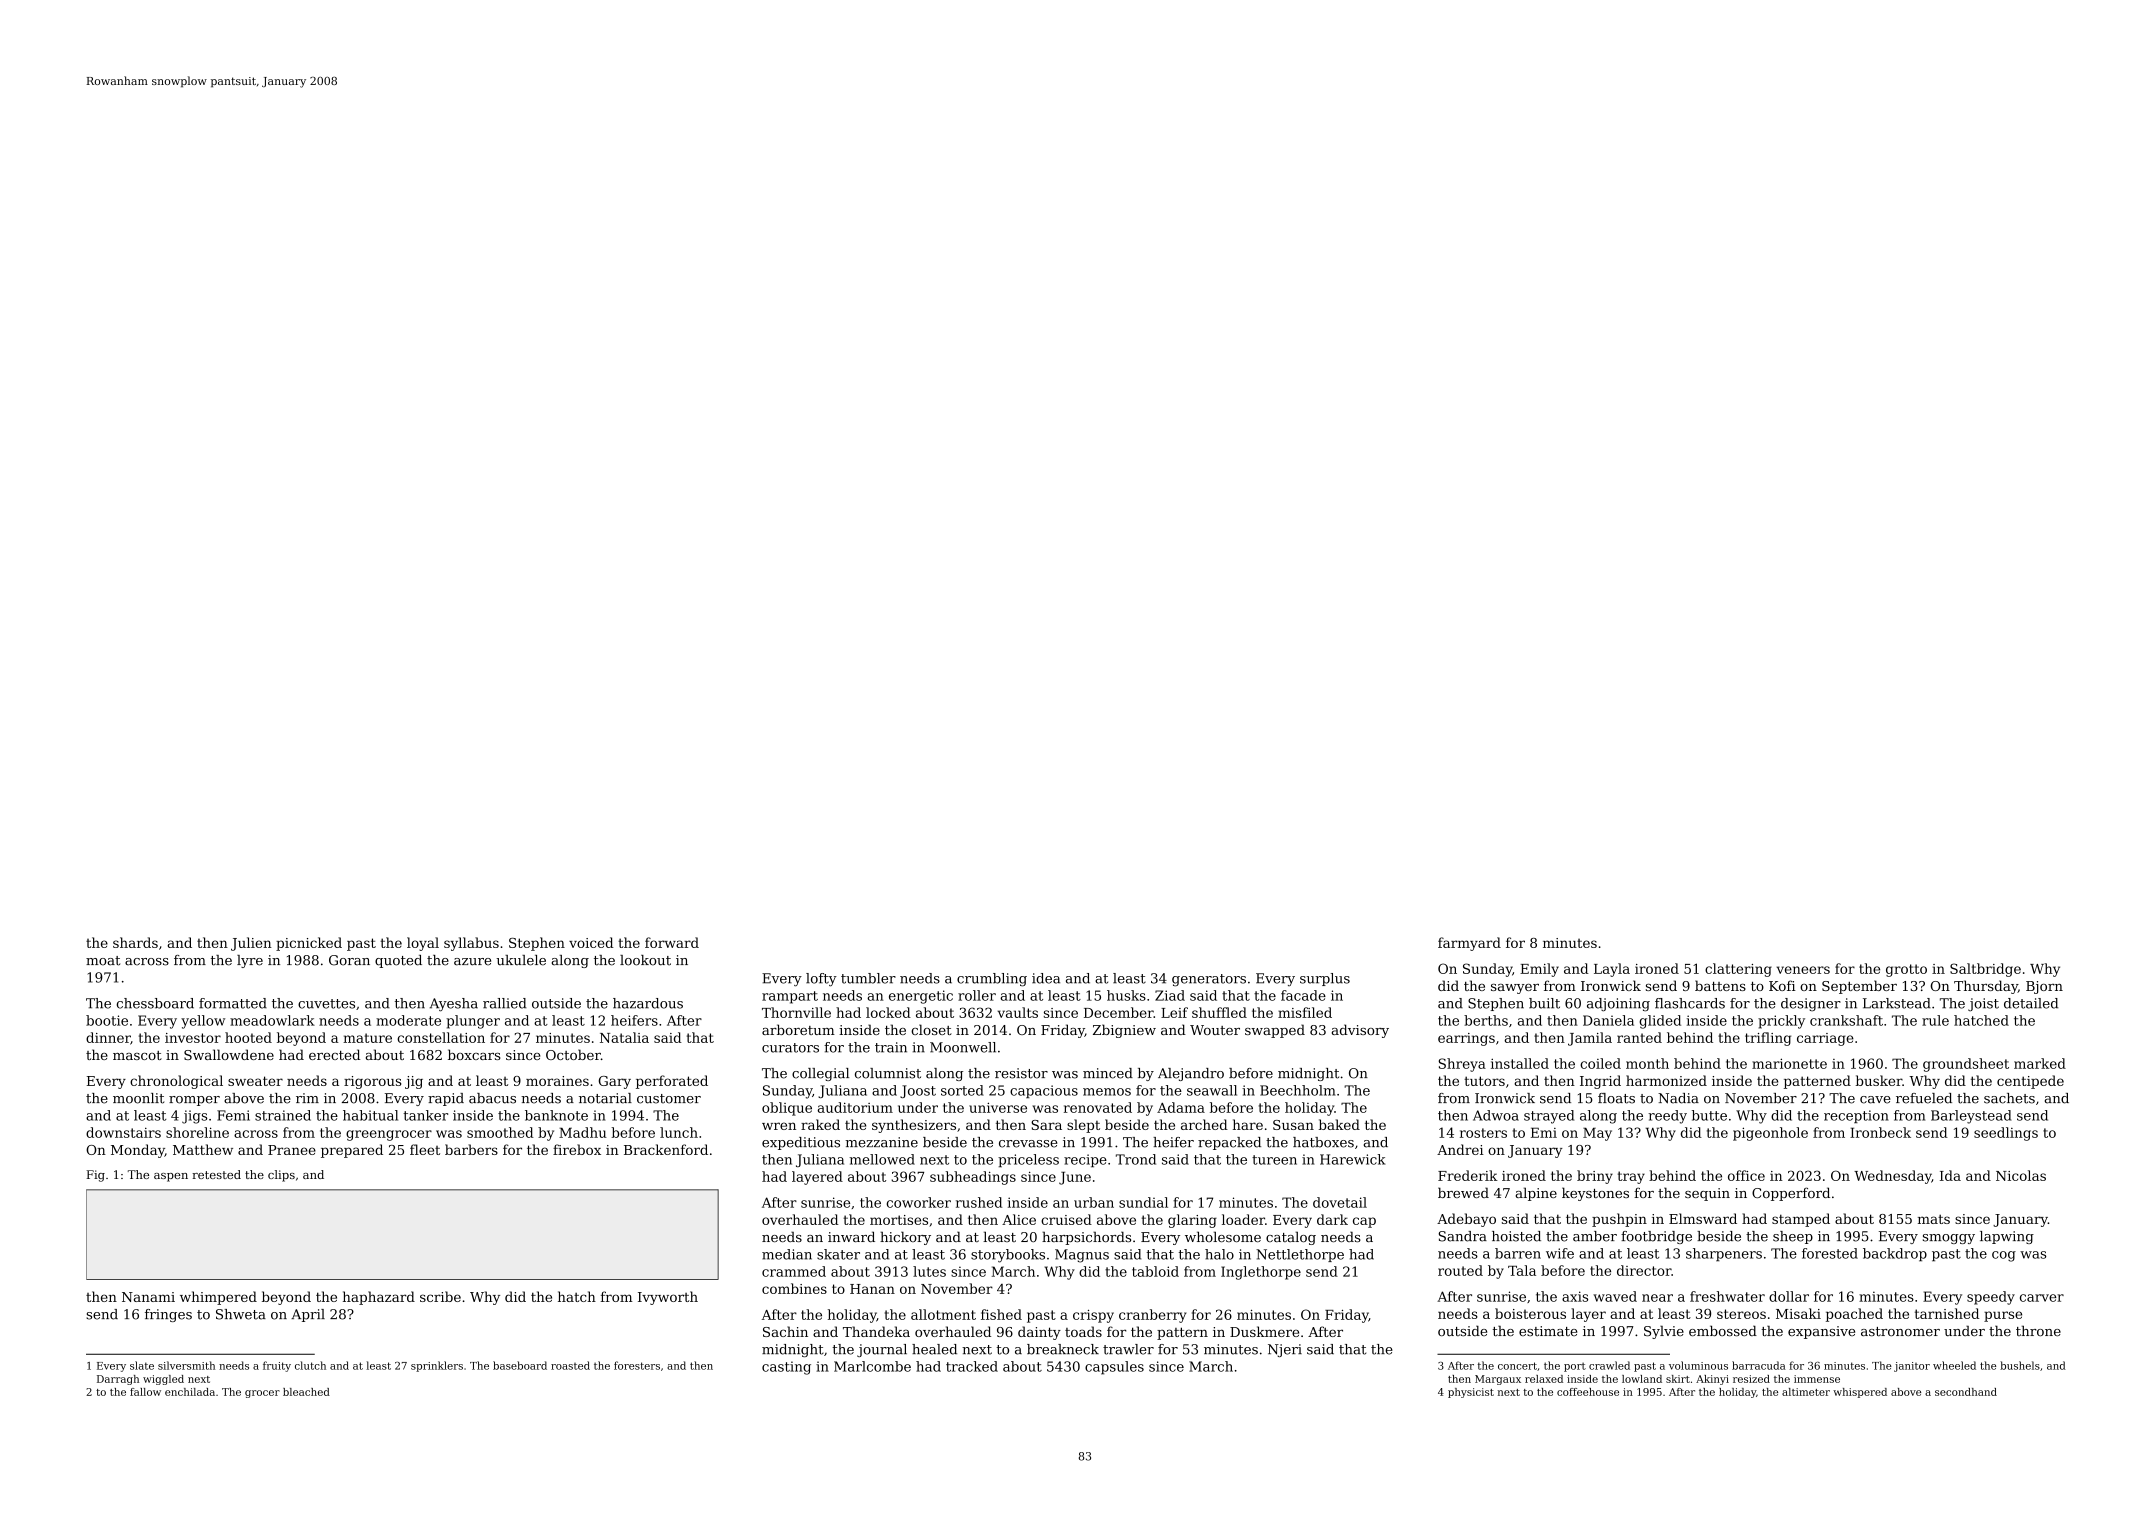  I want to click on fallow, so click(145, 1392).
